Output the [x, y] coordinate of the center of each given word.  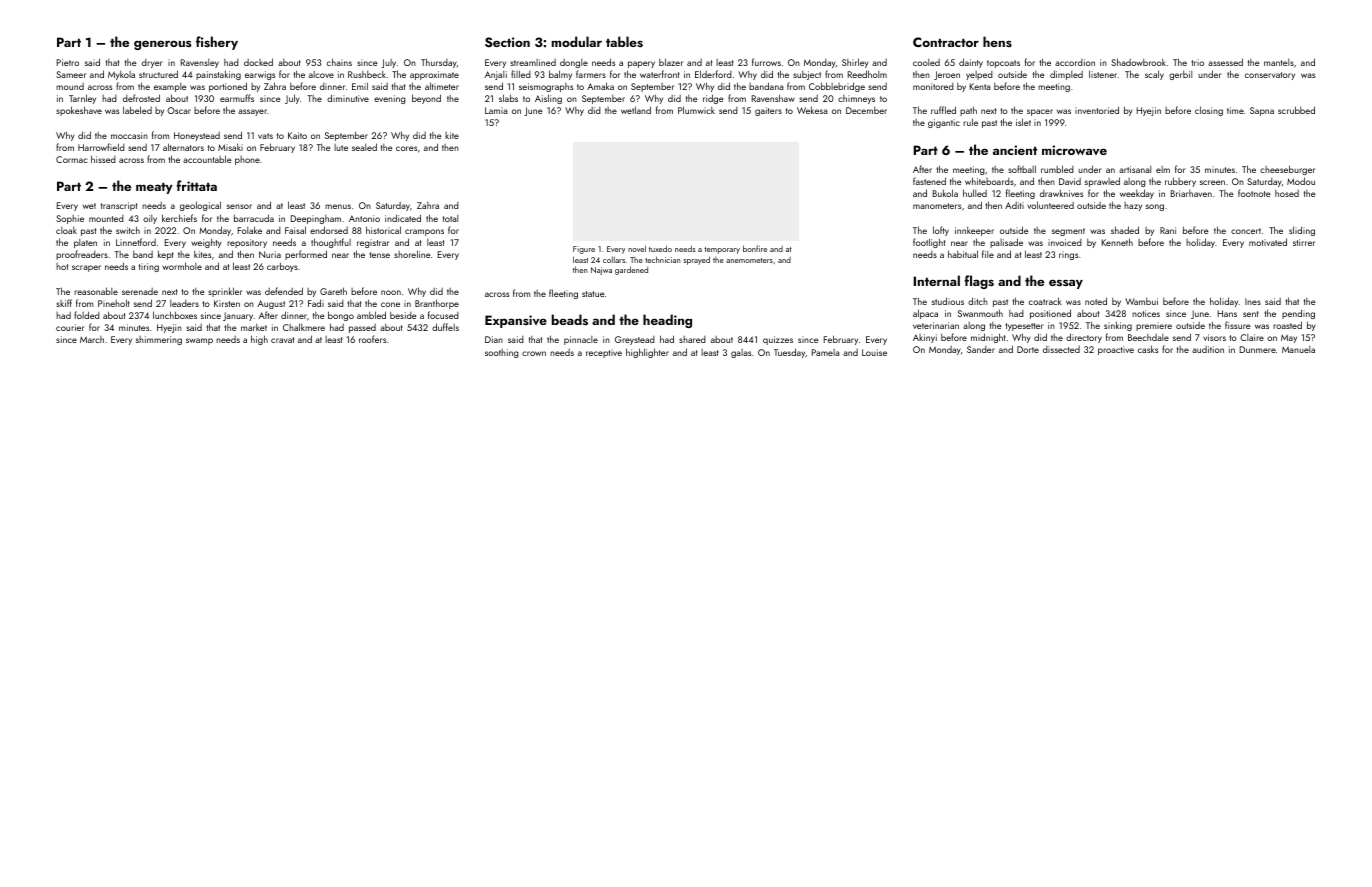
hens [997, 41]
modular [577, 41]
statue [593, 294]
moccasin [129, 135]
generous [162, 45]
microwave [1074, 150]
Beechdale [1148, 337]
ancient [1015, 150]
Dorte [1028, 349]
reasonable [96, 291]
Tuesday [789, 353]
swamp [199, 341]
